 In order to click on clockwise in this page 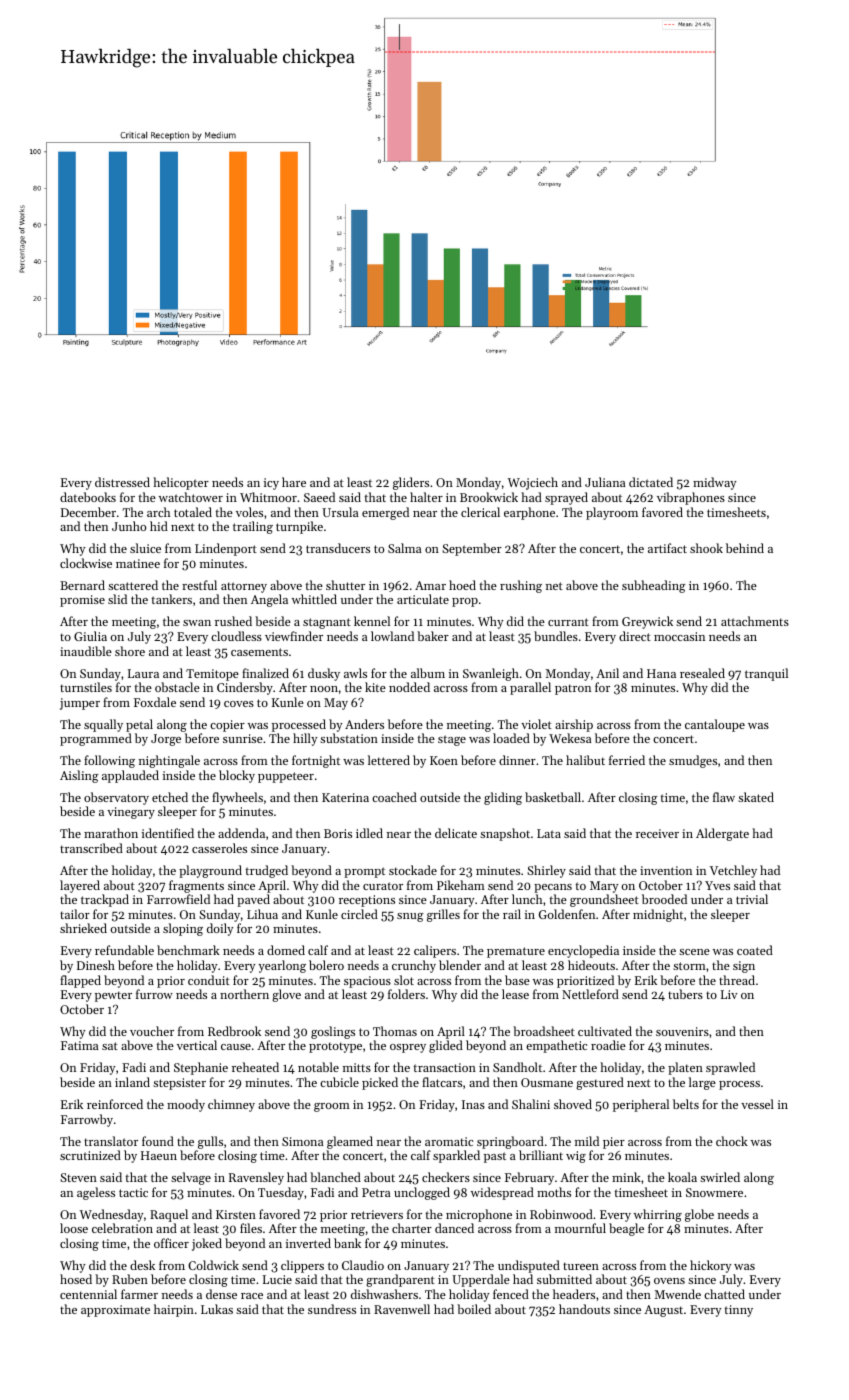, I will do `click(86, 563)`.
